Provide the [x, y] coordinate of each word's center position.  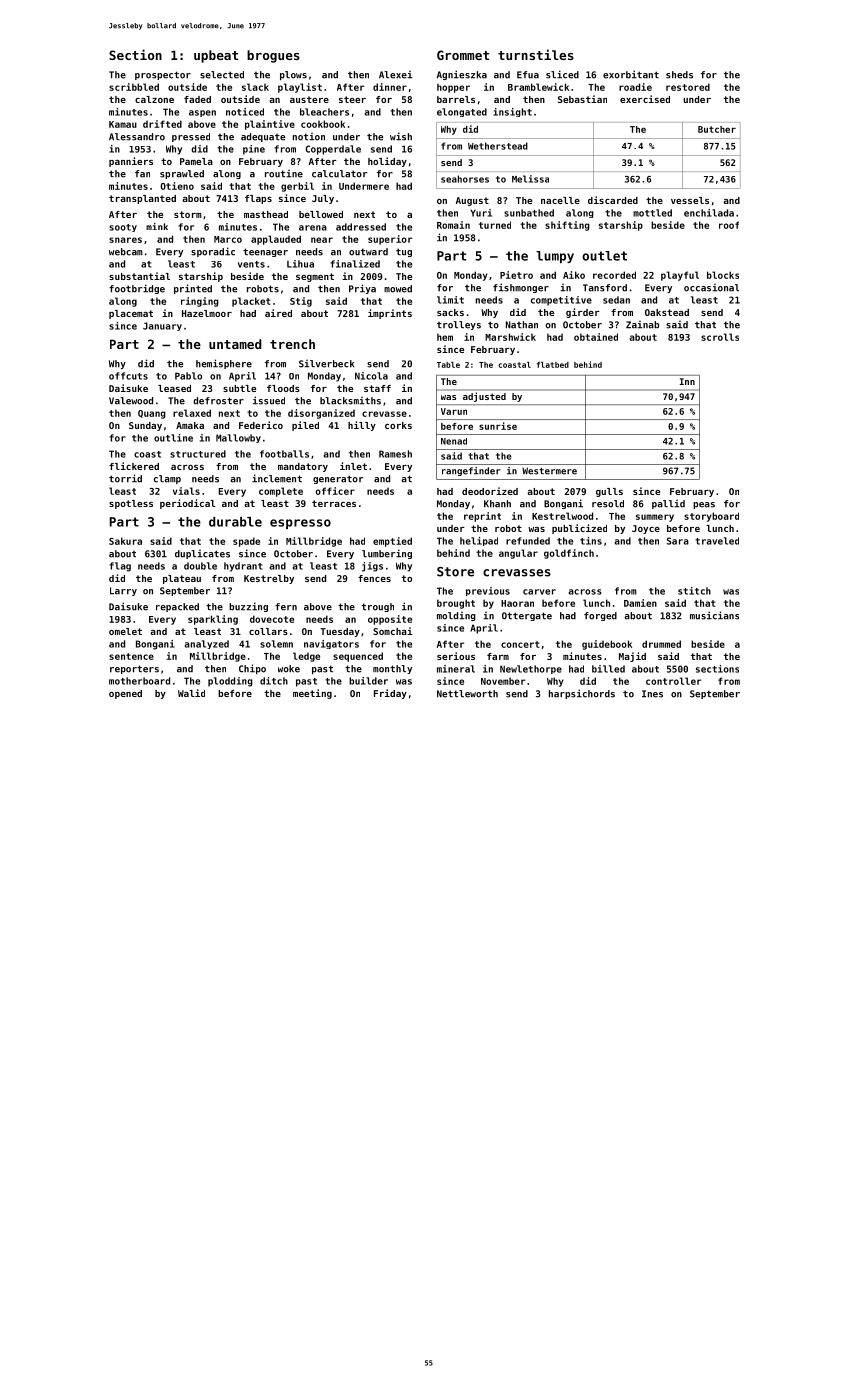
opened [125, 694]
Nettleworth [467, 694]
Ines [652, 694]
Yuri [481, 213]
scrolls [720, 337]
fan [142, 174]
